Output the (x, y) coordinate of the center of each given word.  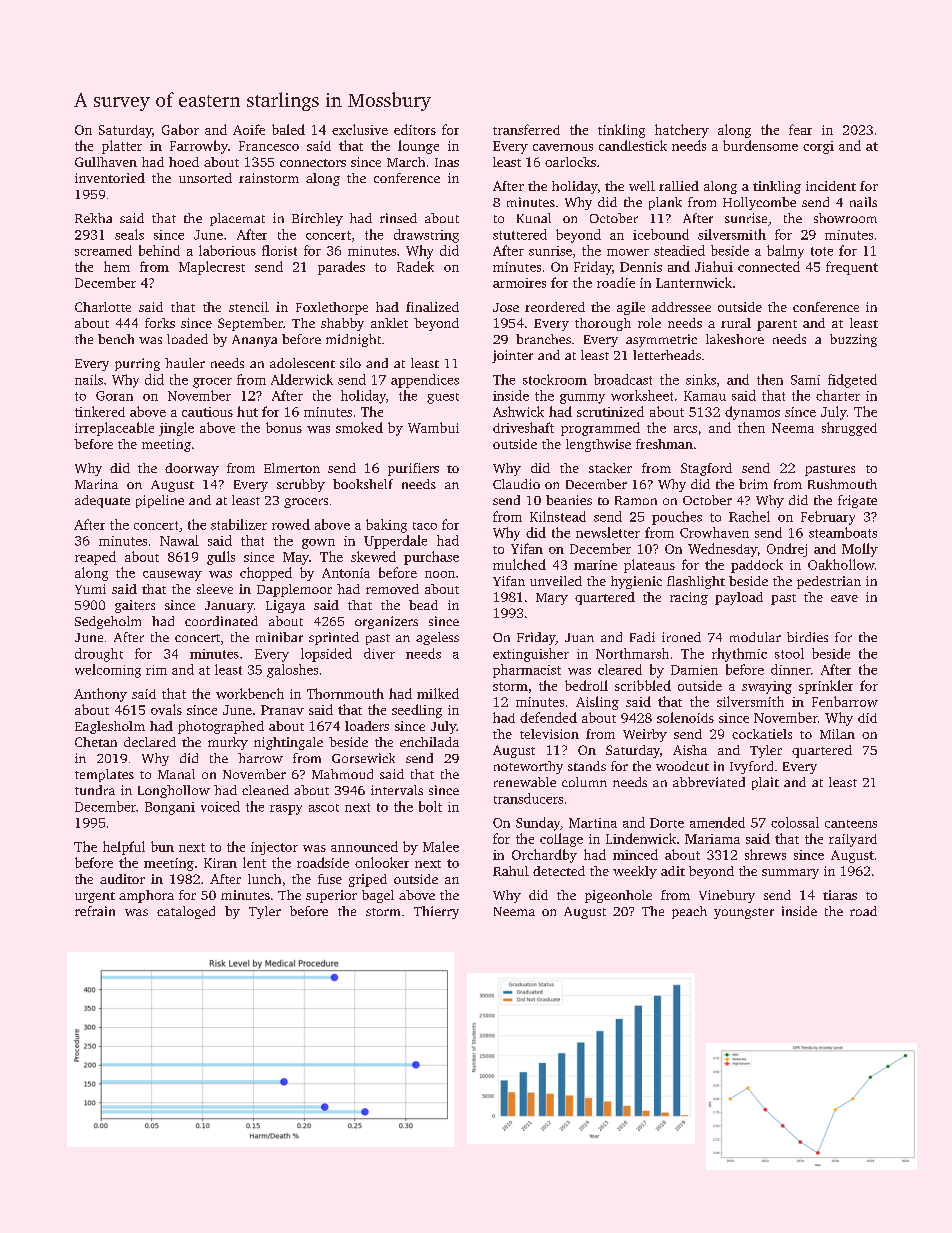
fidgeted (852, 381)
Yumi (90, 589)
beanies (569, 500)
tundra (95, 790)
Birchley (317, 219)
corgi (818, 147)
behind (159, 250)
